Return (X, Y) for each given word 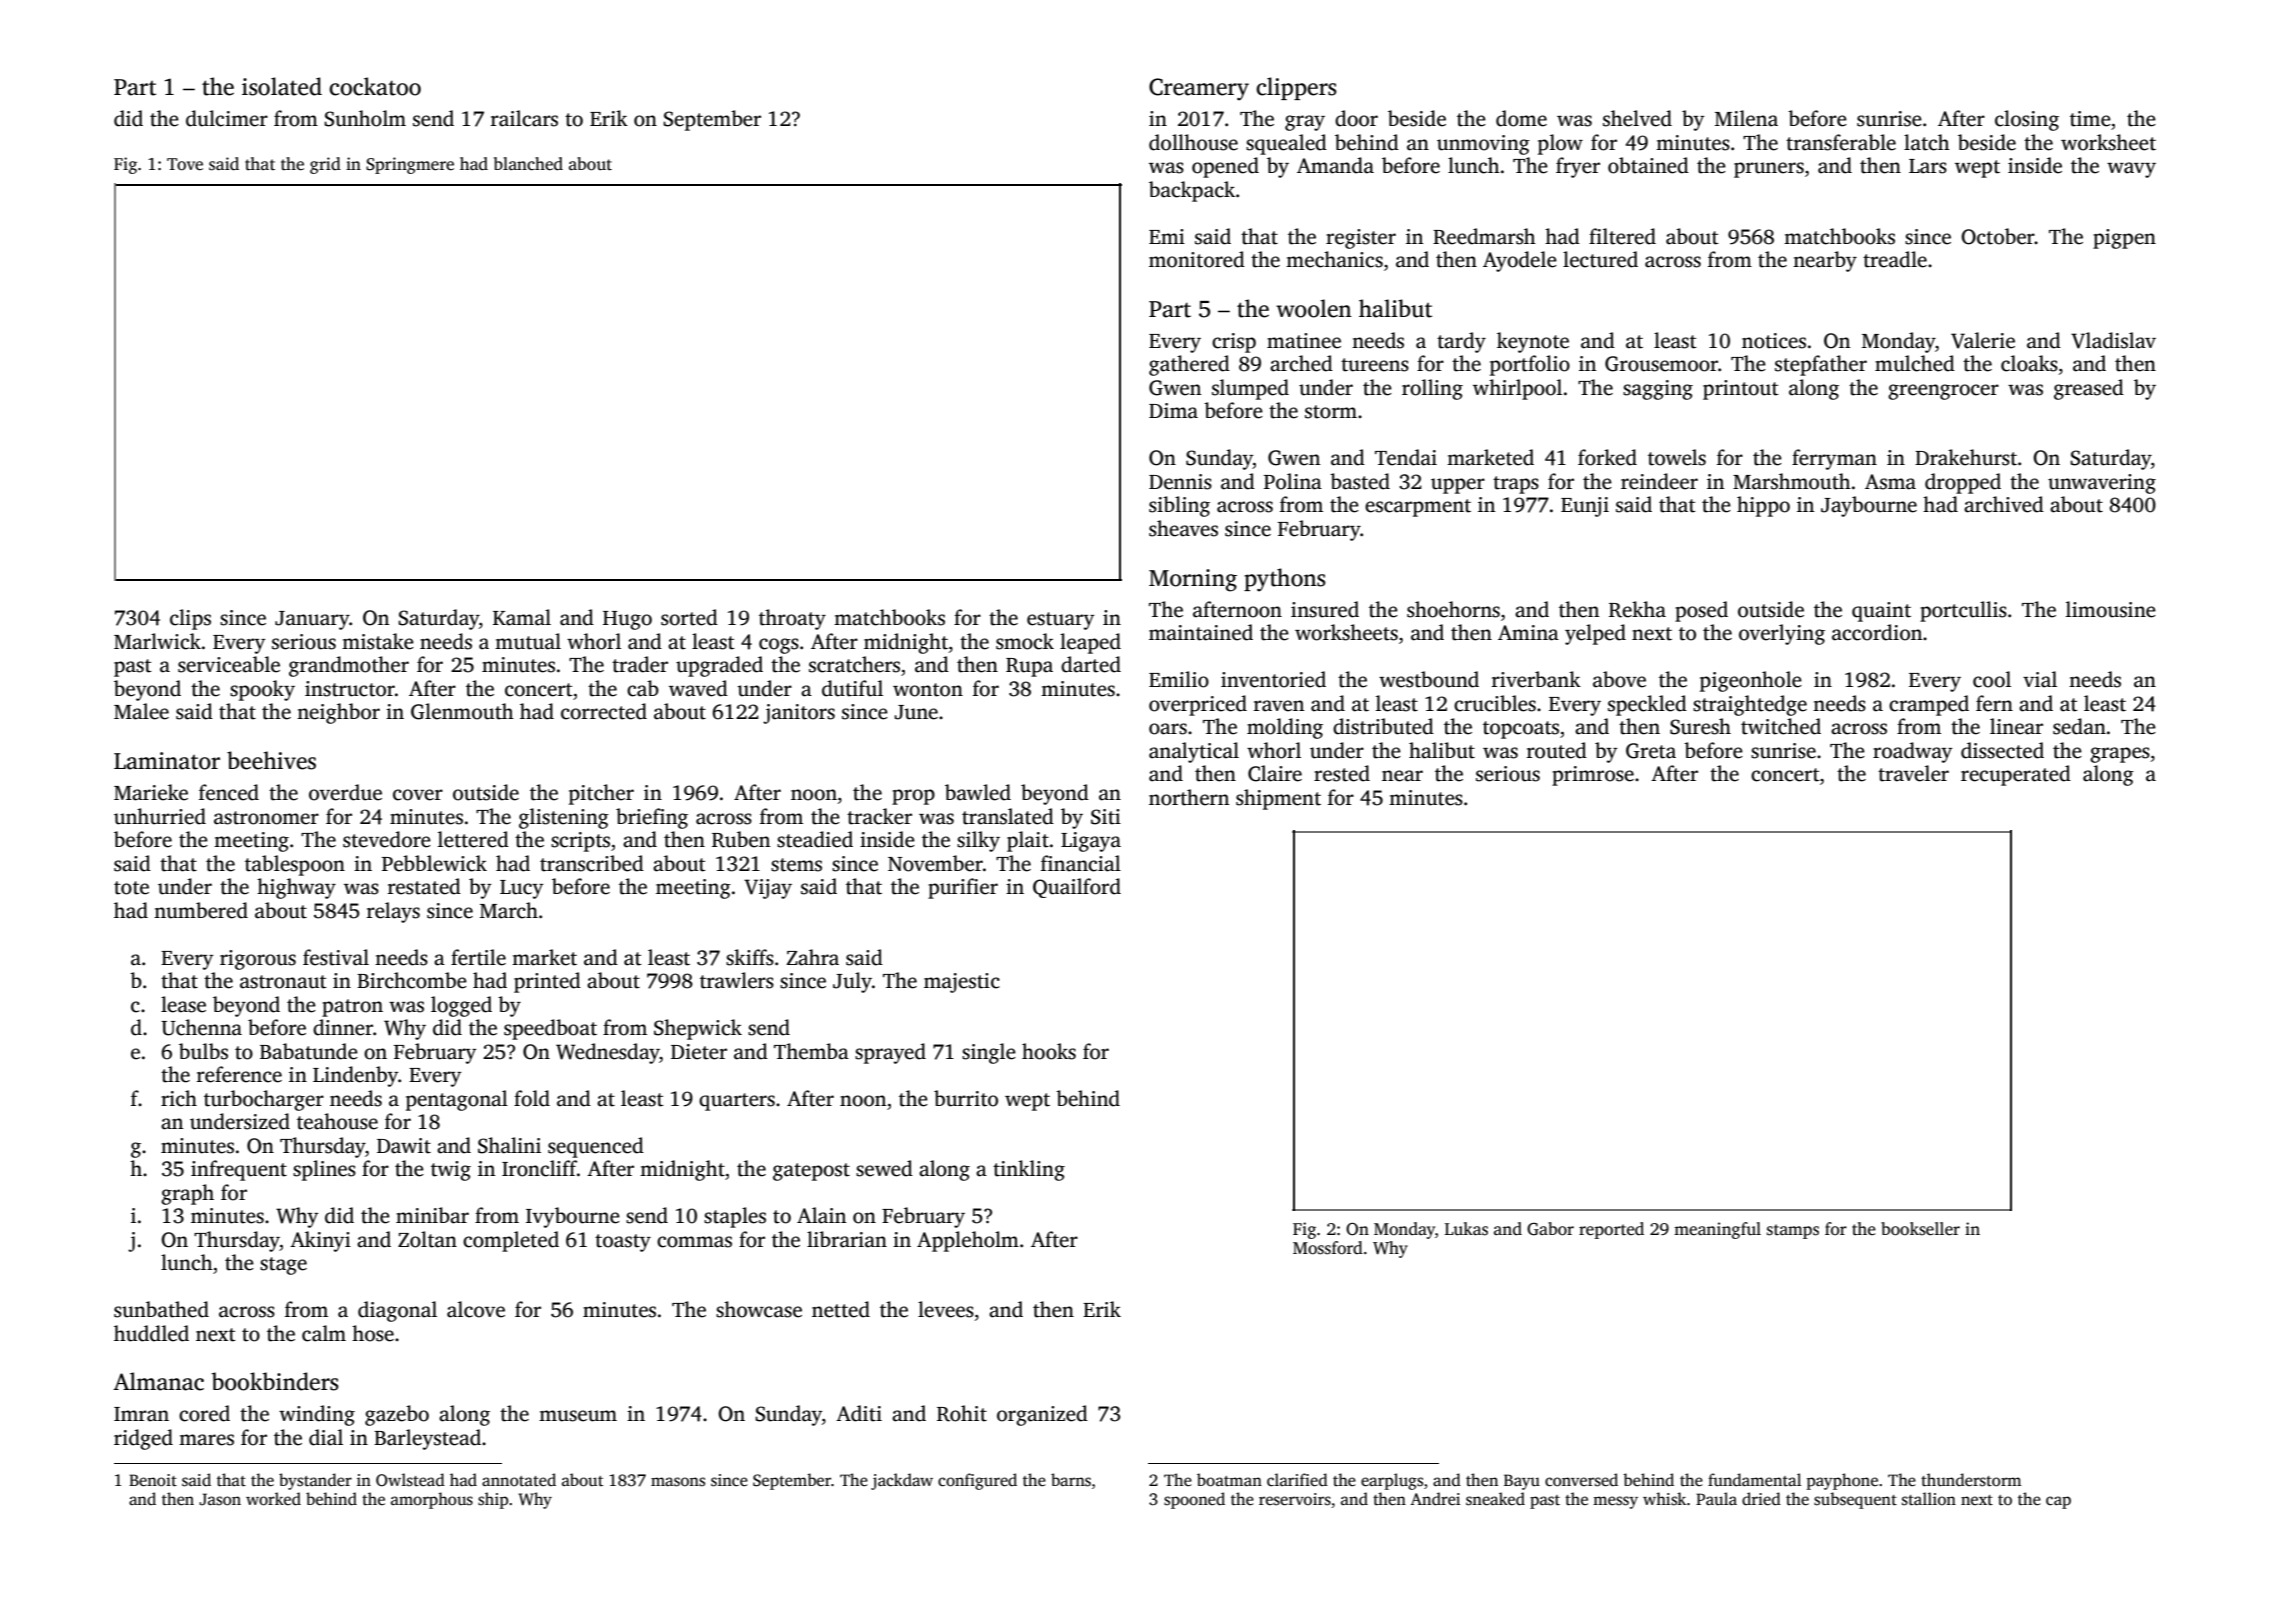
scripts (580, 842)
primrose (1593, 776)
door (1356, 118)
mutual (528, 641)
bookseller (1920, 1229)
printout (1741, 390)
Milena (1746, 118)
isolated (282, 86)
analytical (1194, 752)
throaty (792, 619)
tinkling (1029, 1170)
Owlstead (410, 1480)
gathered (1189, 365)
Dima (1173, 411)
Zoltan (427, 1239)
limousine (2111, 609)
